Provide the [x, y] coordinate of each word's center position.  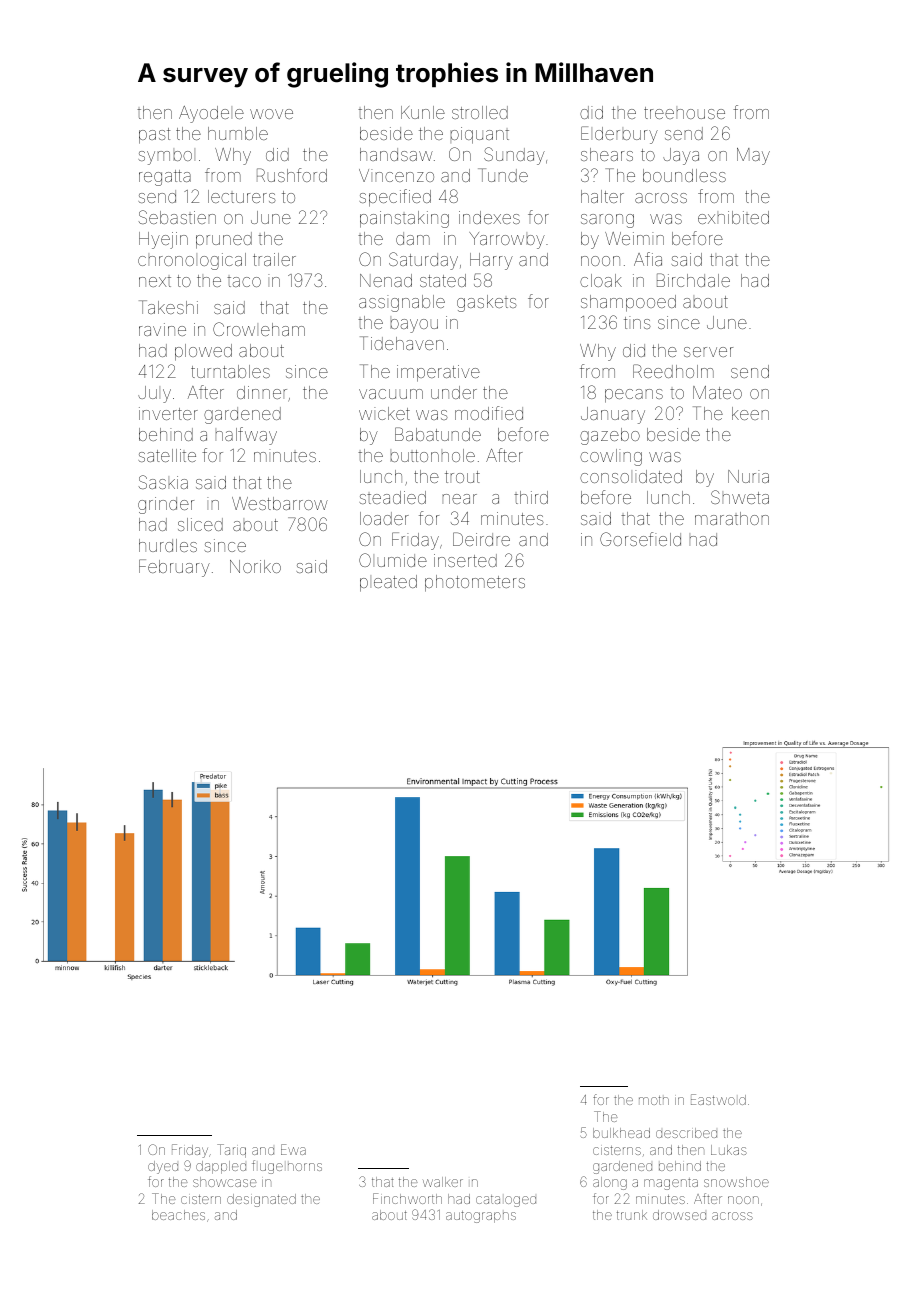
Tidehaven [402, 343]
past [154, 136]
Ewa [293, 1149]
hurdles [168, 545]
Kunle [423, 112]
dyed [163, 1167]
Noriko [255, 566]
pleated [388, 583]
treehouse [684, 113]
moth [654, 1100]
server [708, 352]
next [155, 282]
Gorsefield [640, 539]
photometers [475, 583]
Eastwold [718, 1099]
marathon [732, 518]
